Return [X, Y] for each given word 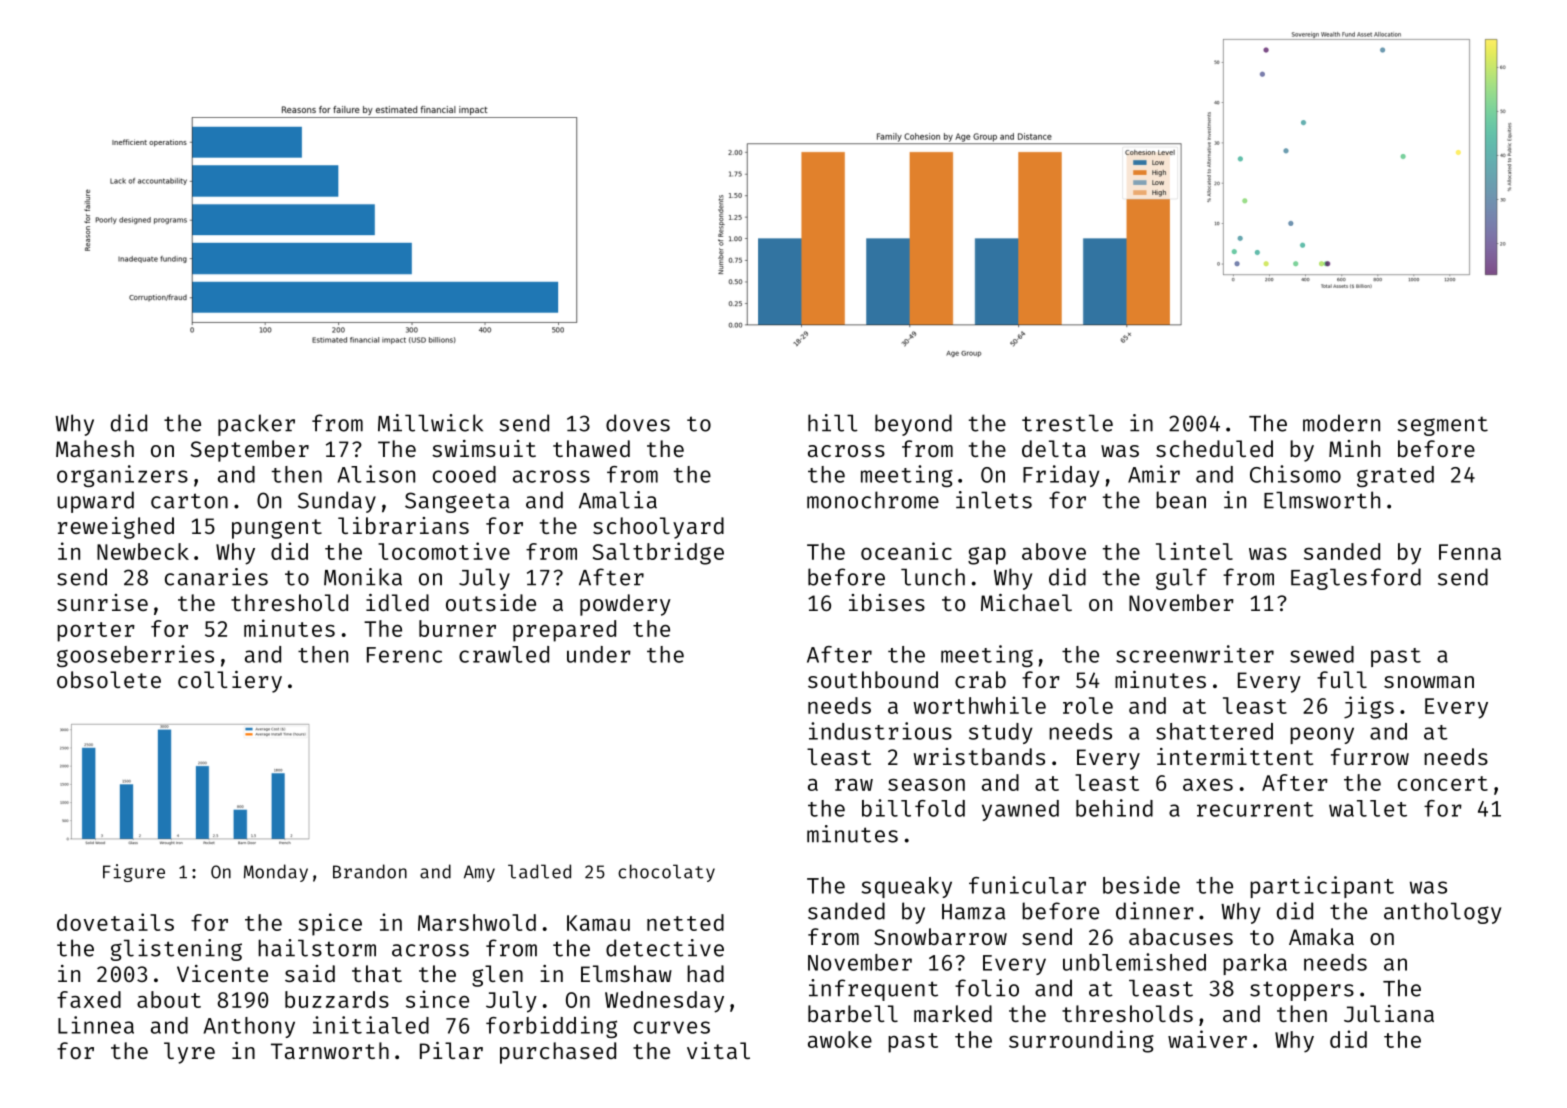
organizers [122, 476]
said [310, 973]
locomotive [444, 551]
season [926, 785]
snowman [1429, 682]
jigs [1369, 707]
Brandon [370, 871]
